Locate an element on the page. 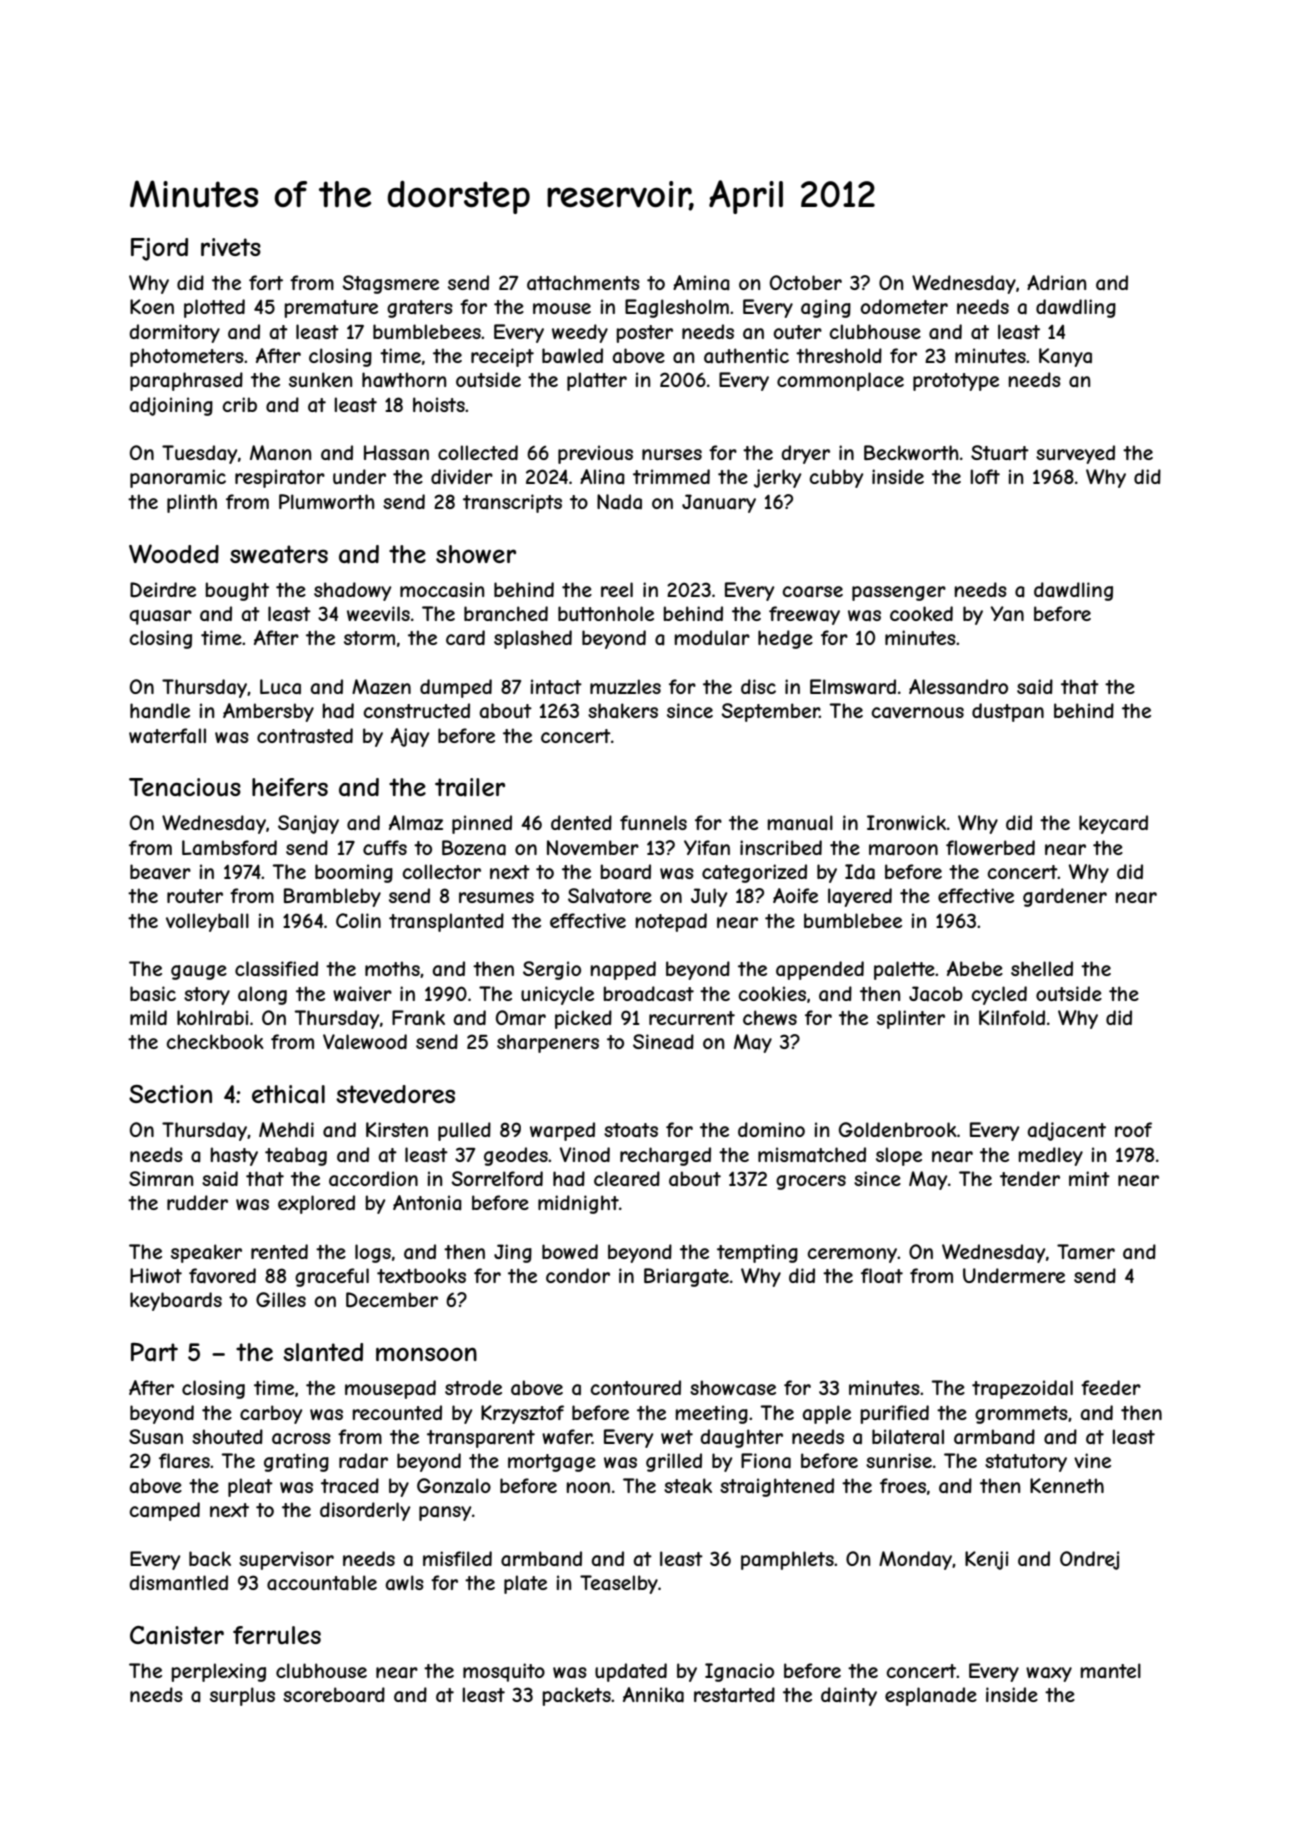  flares is located at coordinates (184, 1461).
